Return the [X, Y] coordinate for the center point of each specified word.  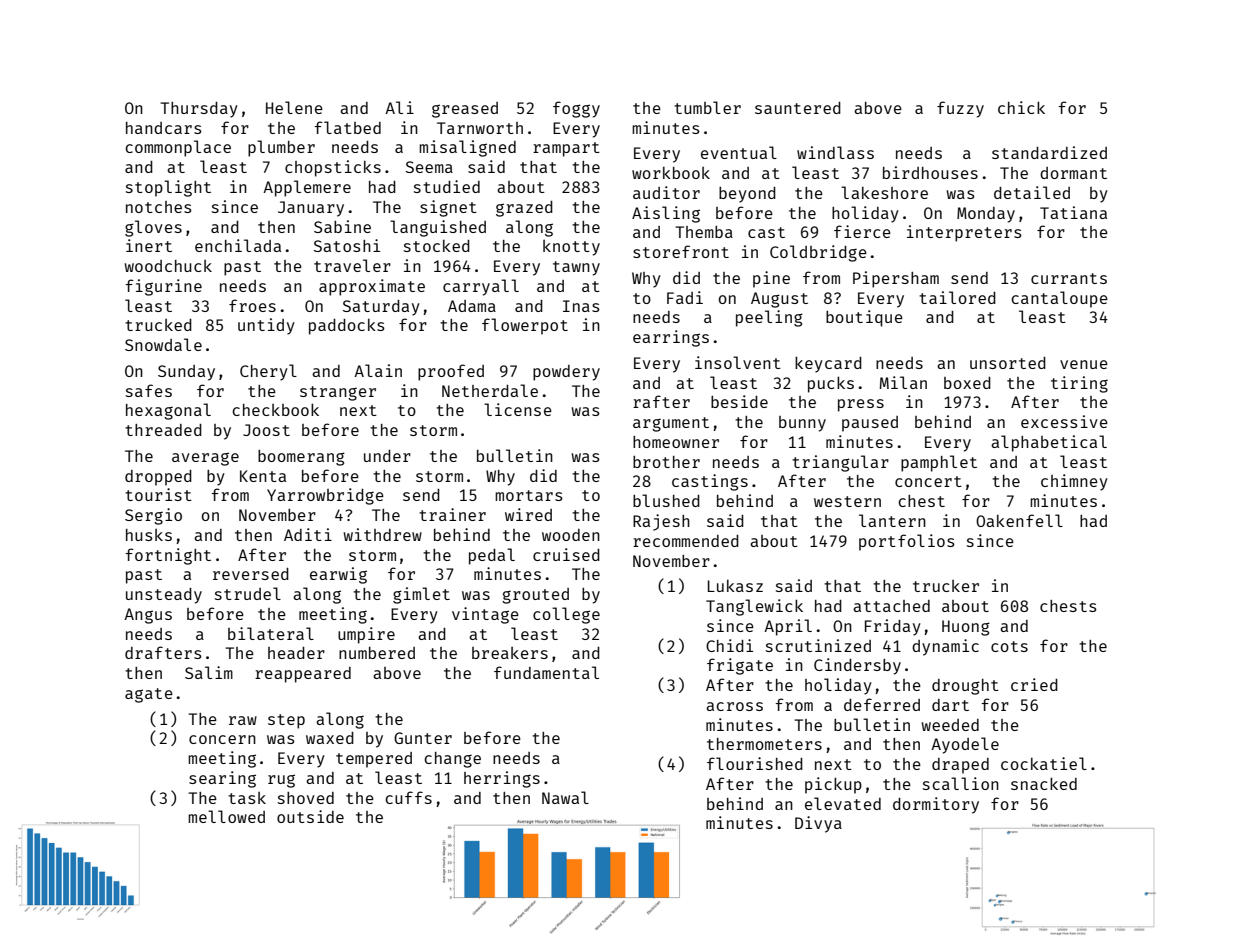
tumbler [707, 107]
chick [1021, 107]
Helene [294, 107]
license [518, 409]
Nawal [565, 797]
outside [310, 816]
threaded [163, 430]
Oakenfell [1019, 520]
